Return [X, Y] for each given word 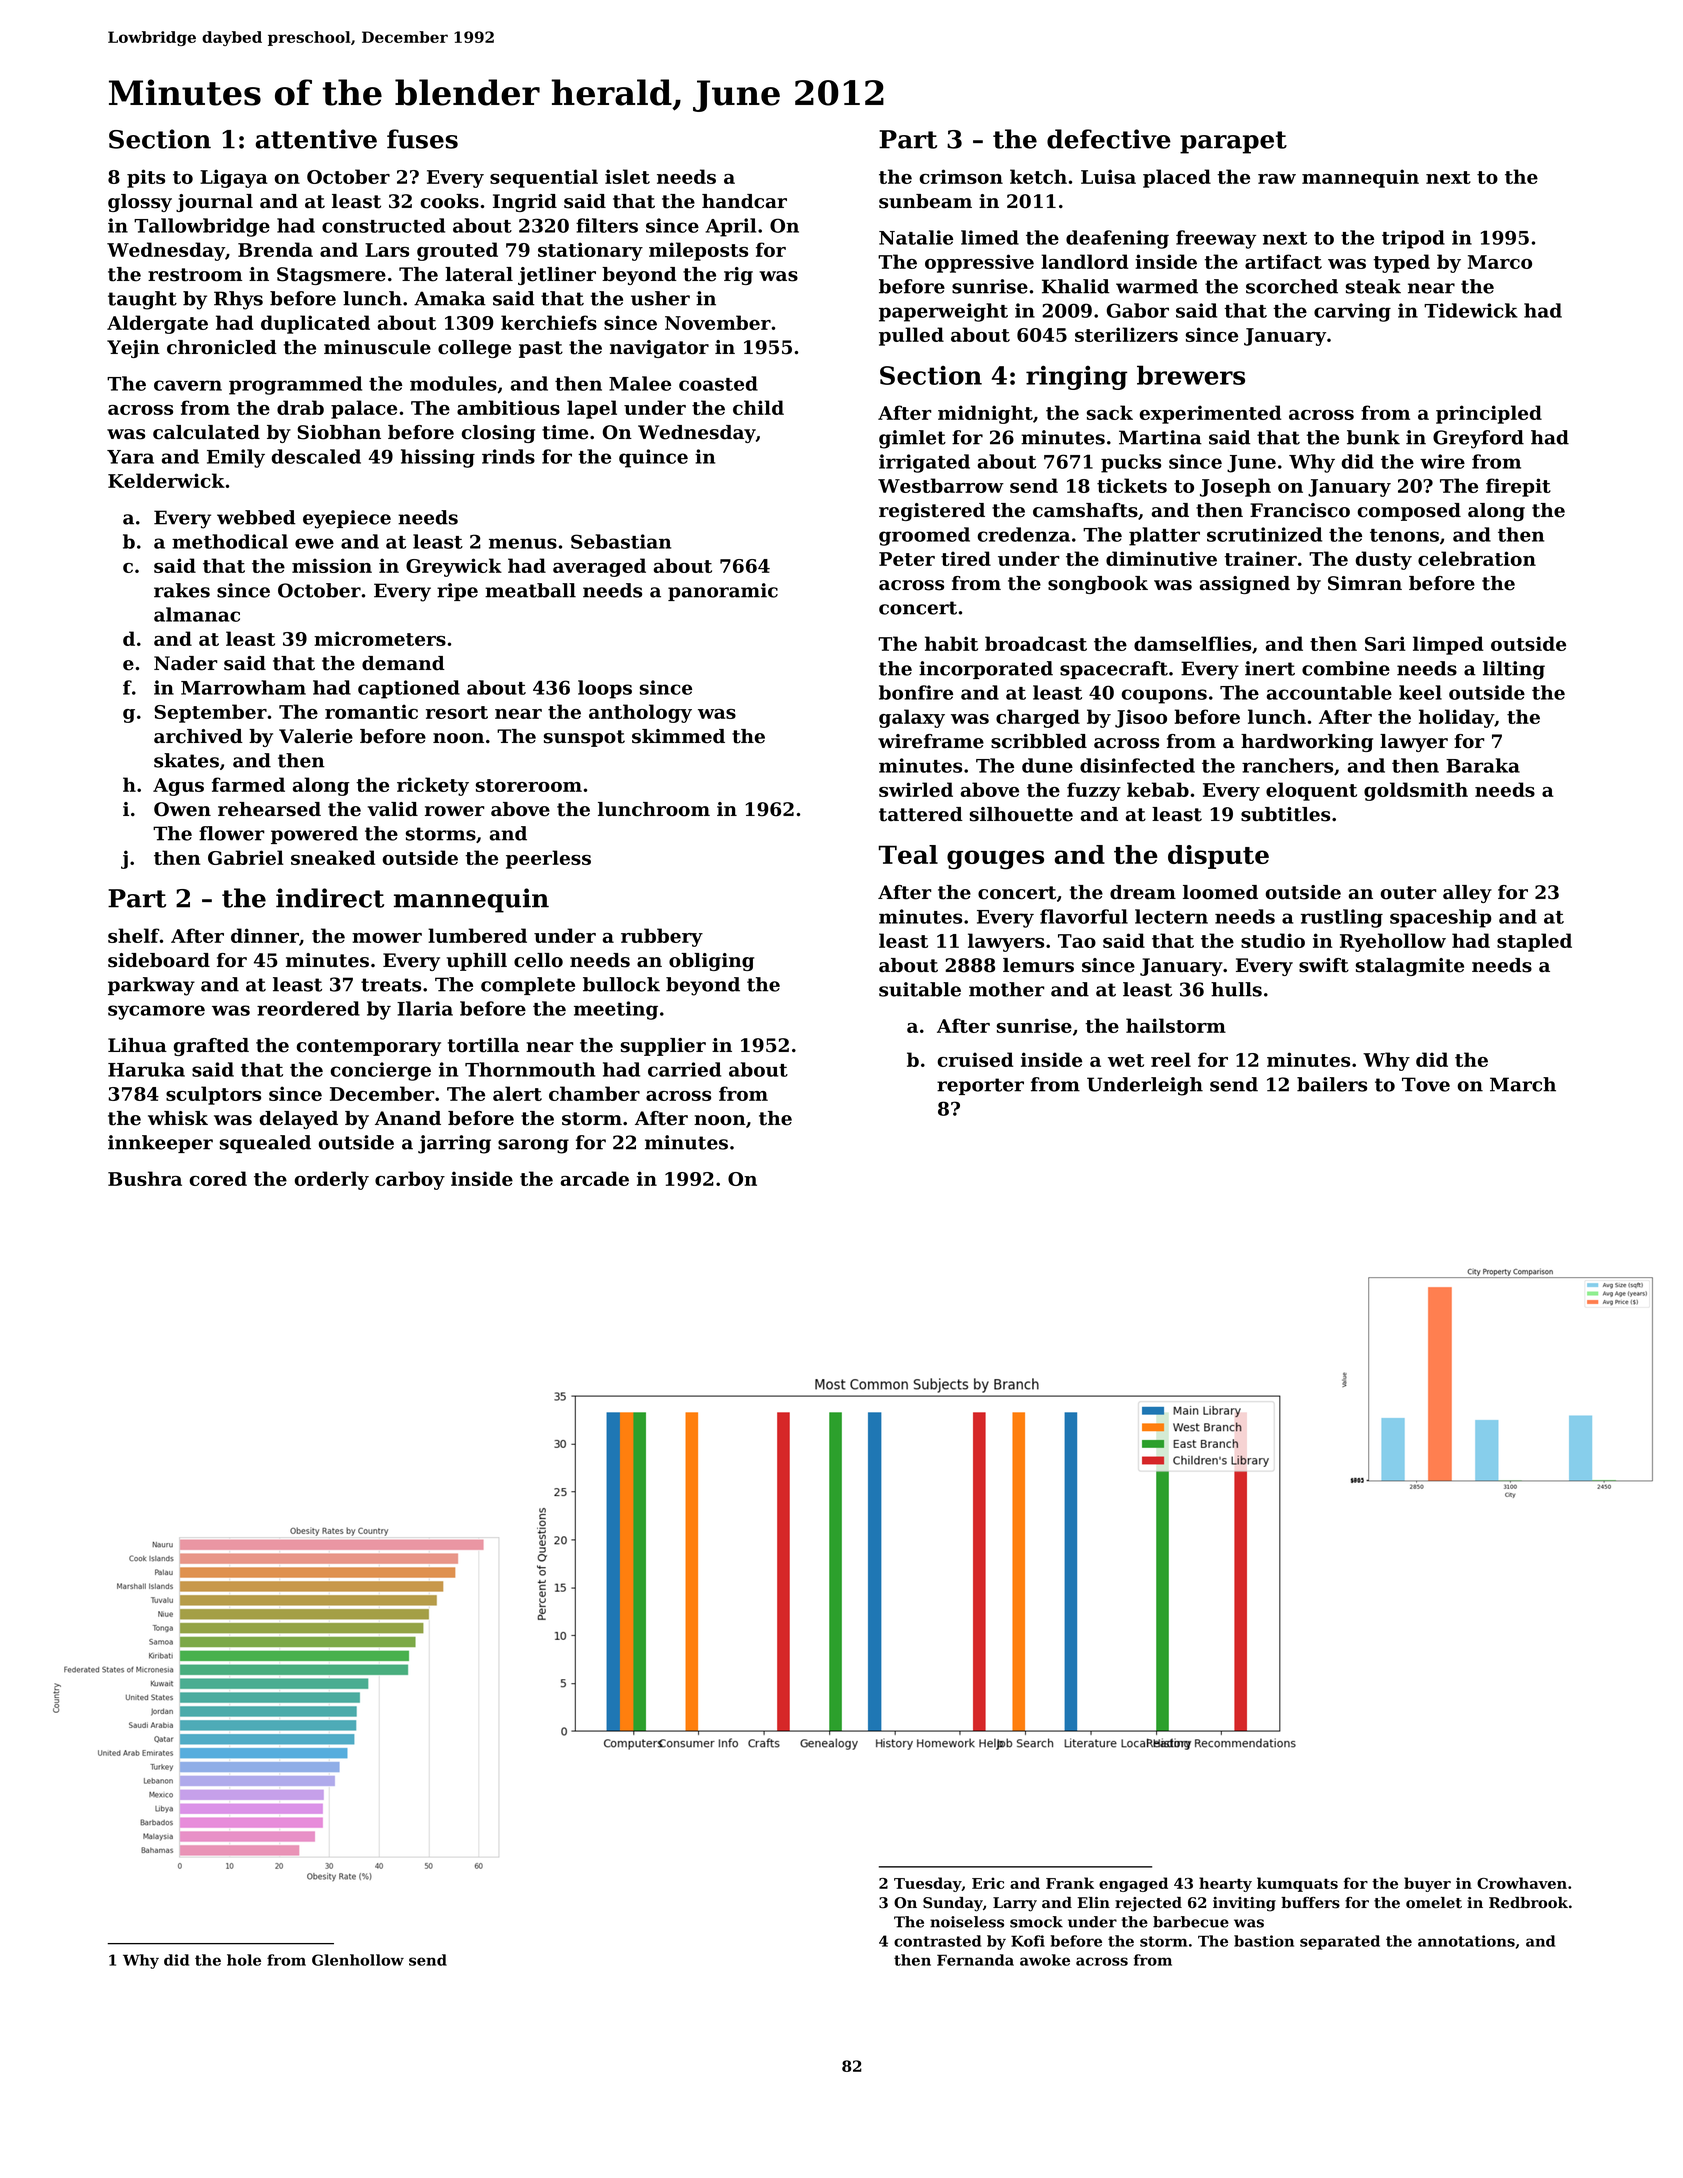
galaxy [912, 718]
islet [627, 176]
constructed [383, 225]
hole [244, 1960]
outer [1409, 893]
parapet [1233, 142]
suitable [920, 989]
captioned [409, 689]
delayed [299, 1120]
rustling [1342, 918]
